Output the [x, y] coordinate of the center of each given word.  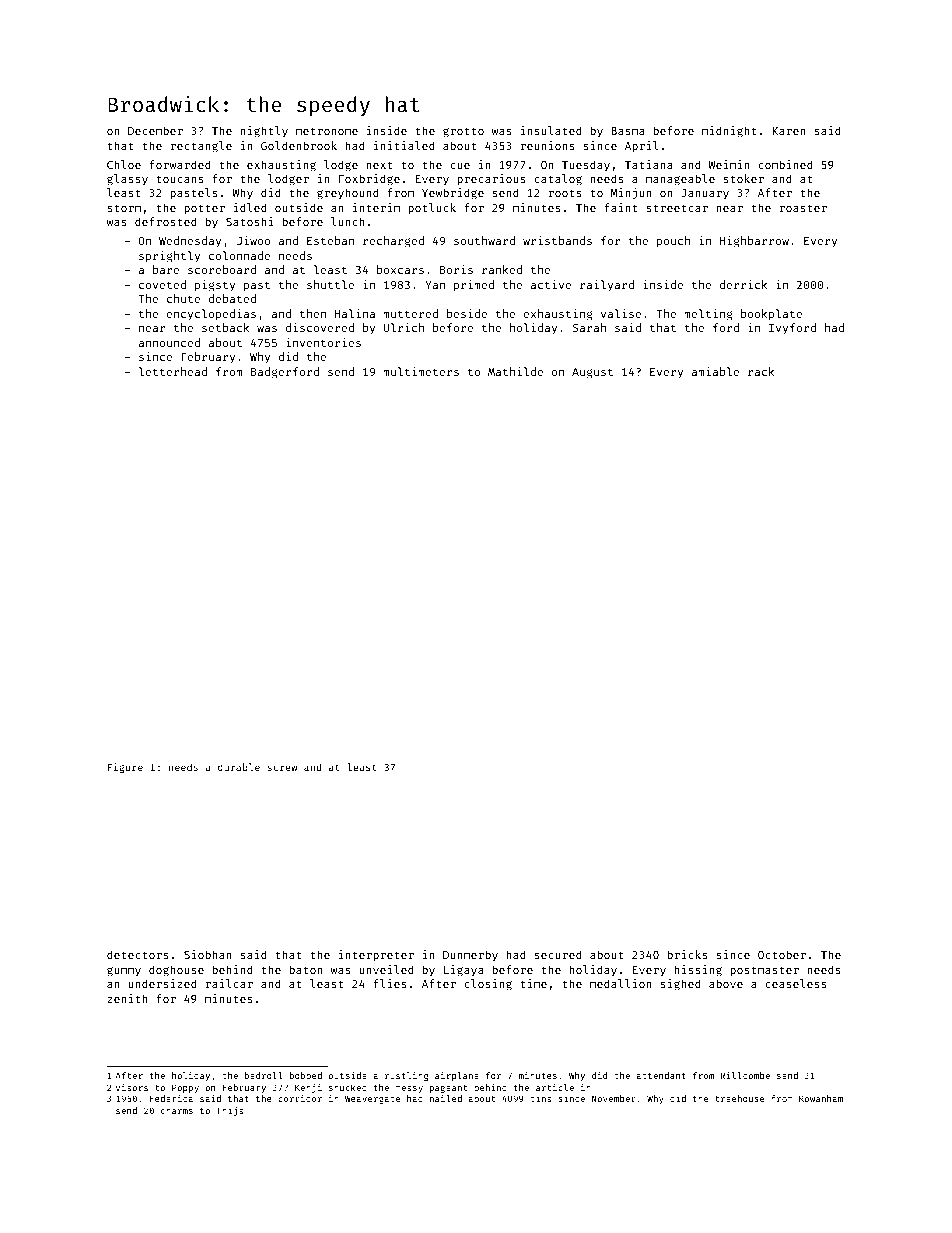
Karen [789, 131]
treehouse [739, 1098]
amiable [715, 371]
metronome [327, 131]
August [592, 373]
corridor [300, 1098]
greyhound [348, 194]
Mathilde [515, 371]
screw [282, 768]
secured [558, 954]
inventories [323, 342]
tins [540, 1098]
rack [761, 371]
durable [239, 767]
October [782, 954]
